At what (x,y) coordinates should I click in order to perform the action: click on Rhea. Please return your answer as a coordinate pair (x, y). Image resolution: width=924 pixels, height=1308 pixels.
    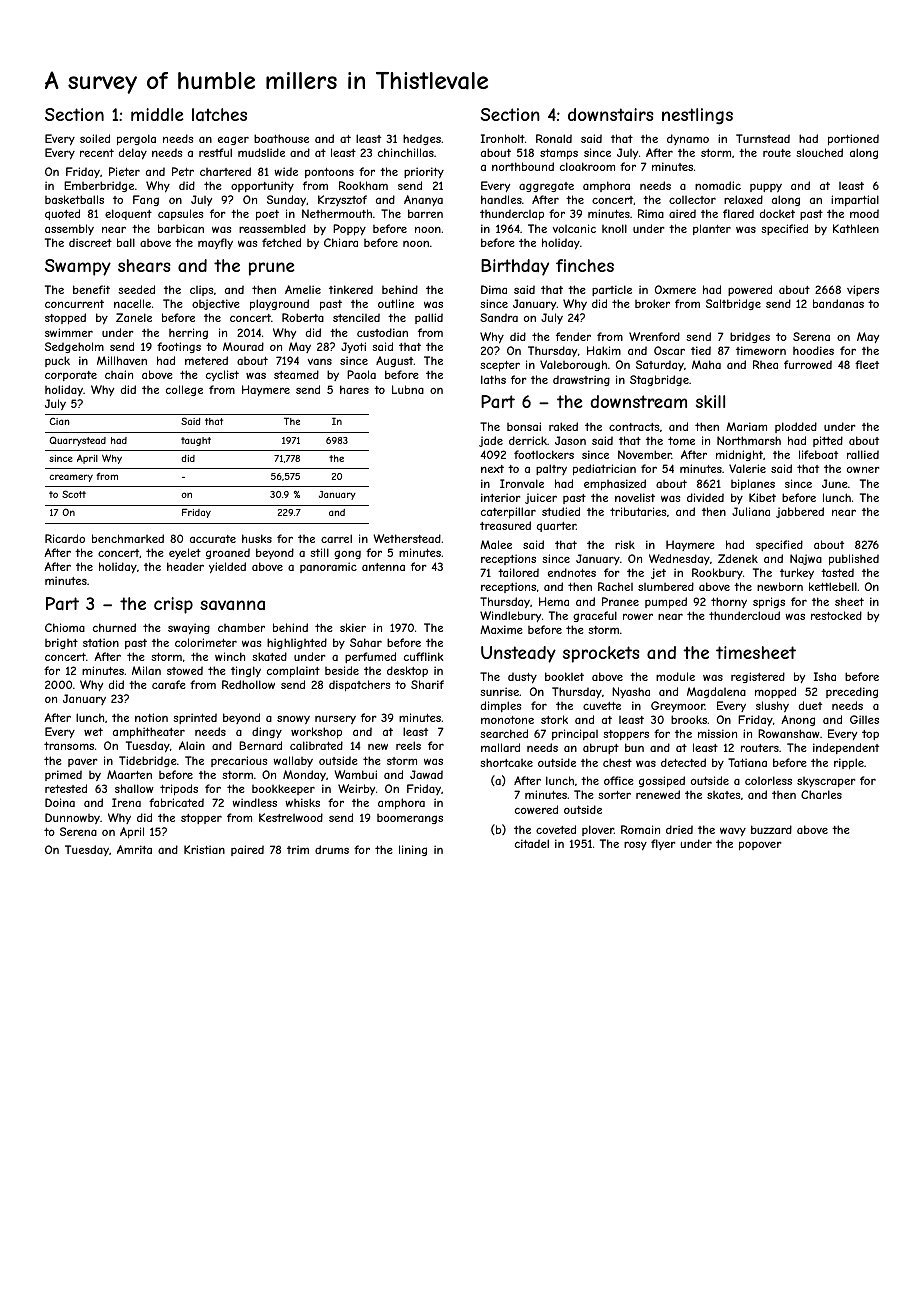
    Looking at the image, I should click on (765, 364).
